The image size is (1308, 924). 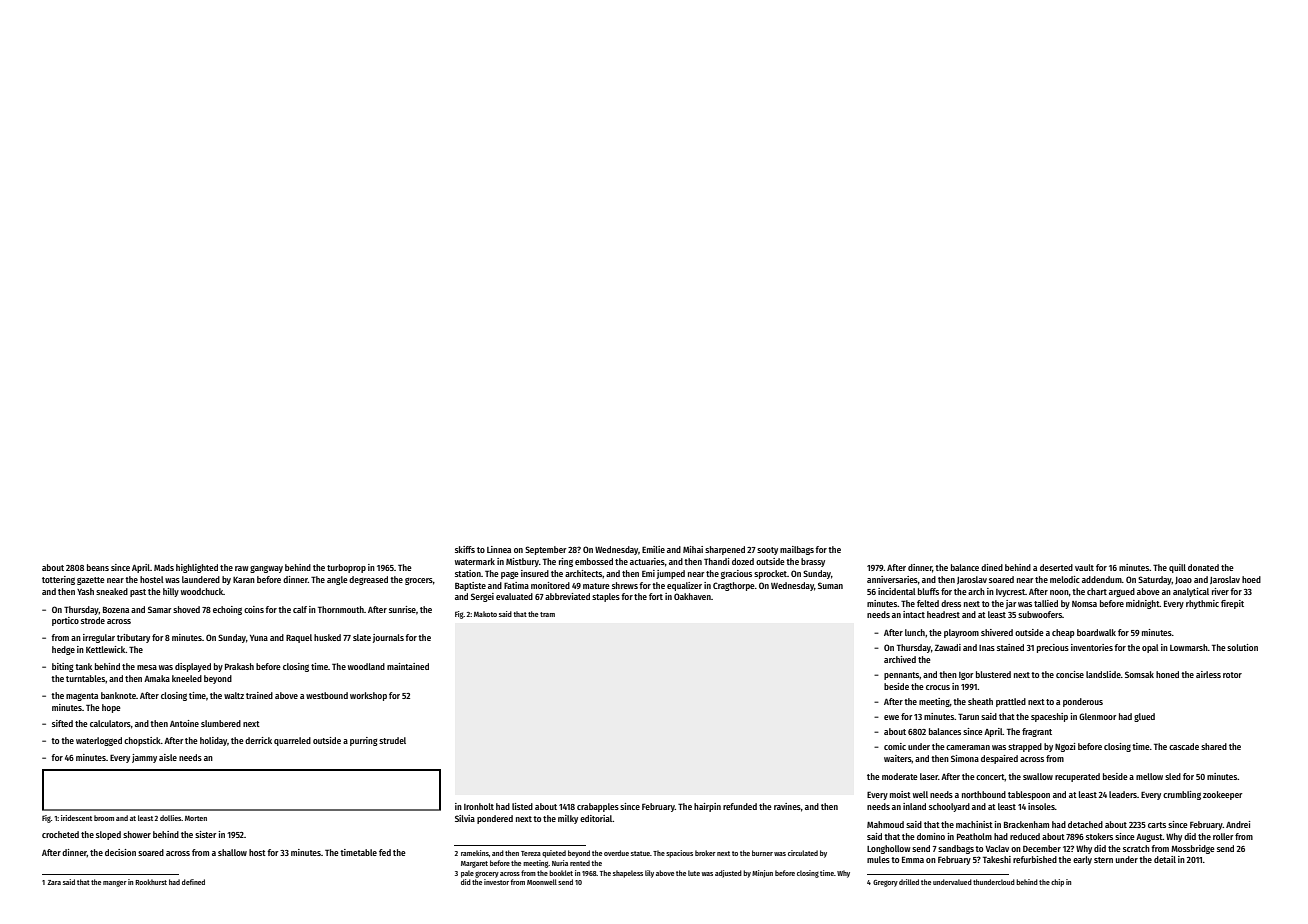 I want to click on Takeshi, so click(x=997, y=859).
